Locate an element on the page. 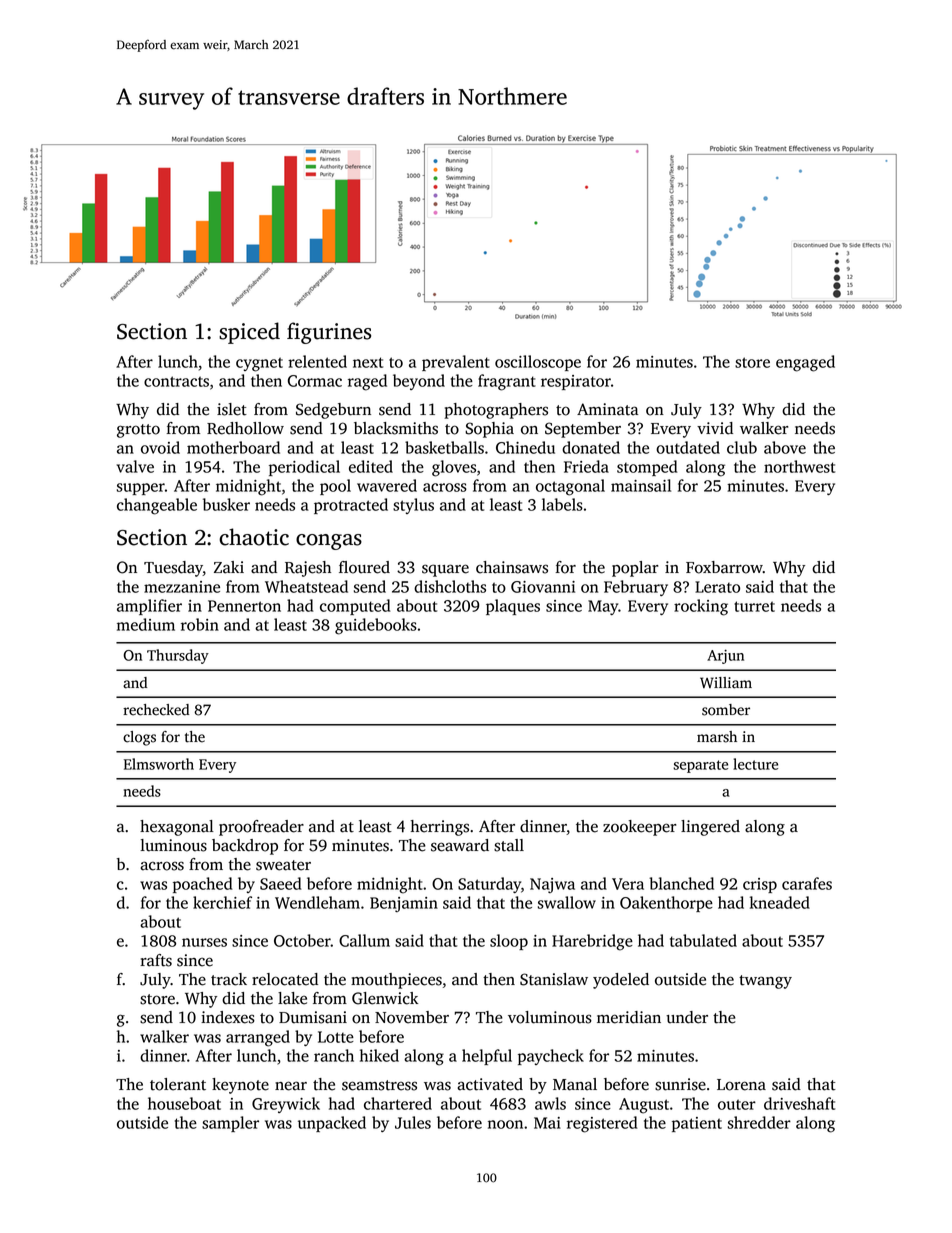 The width and height of the image is (952, 1233). next is located at coordinates (368, 362).
